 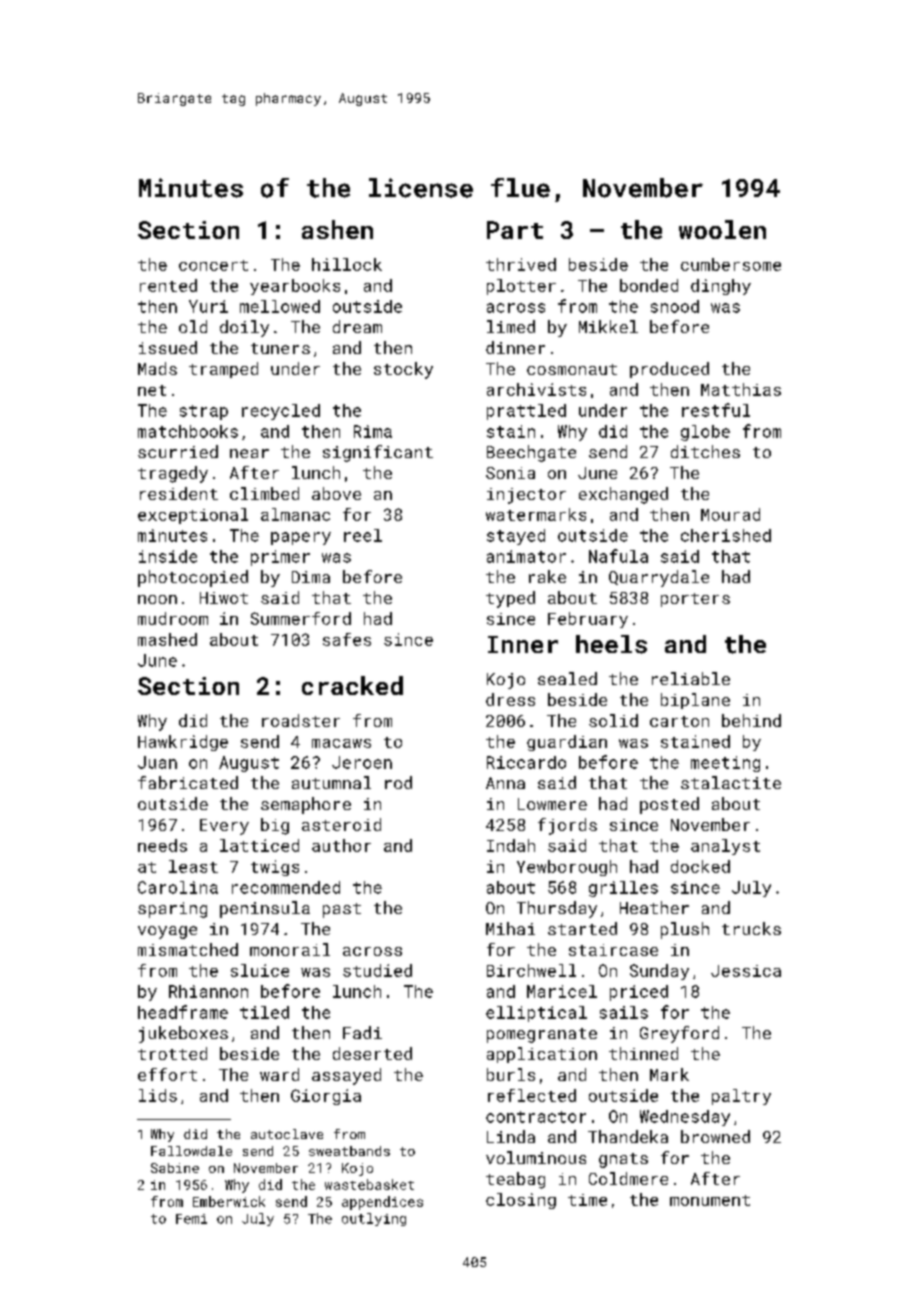 I want to click on Mihai, so click(x=510, y=928).
